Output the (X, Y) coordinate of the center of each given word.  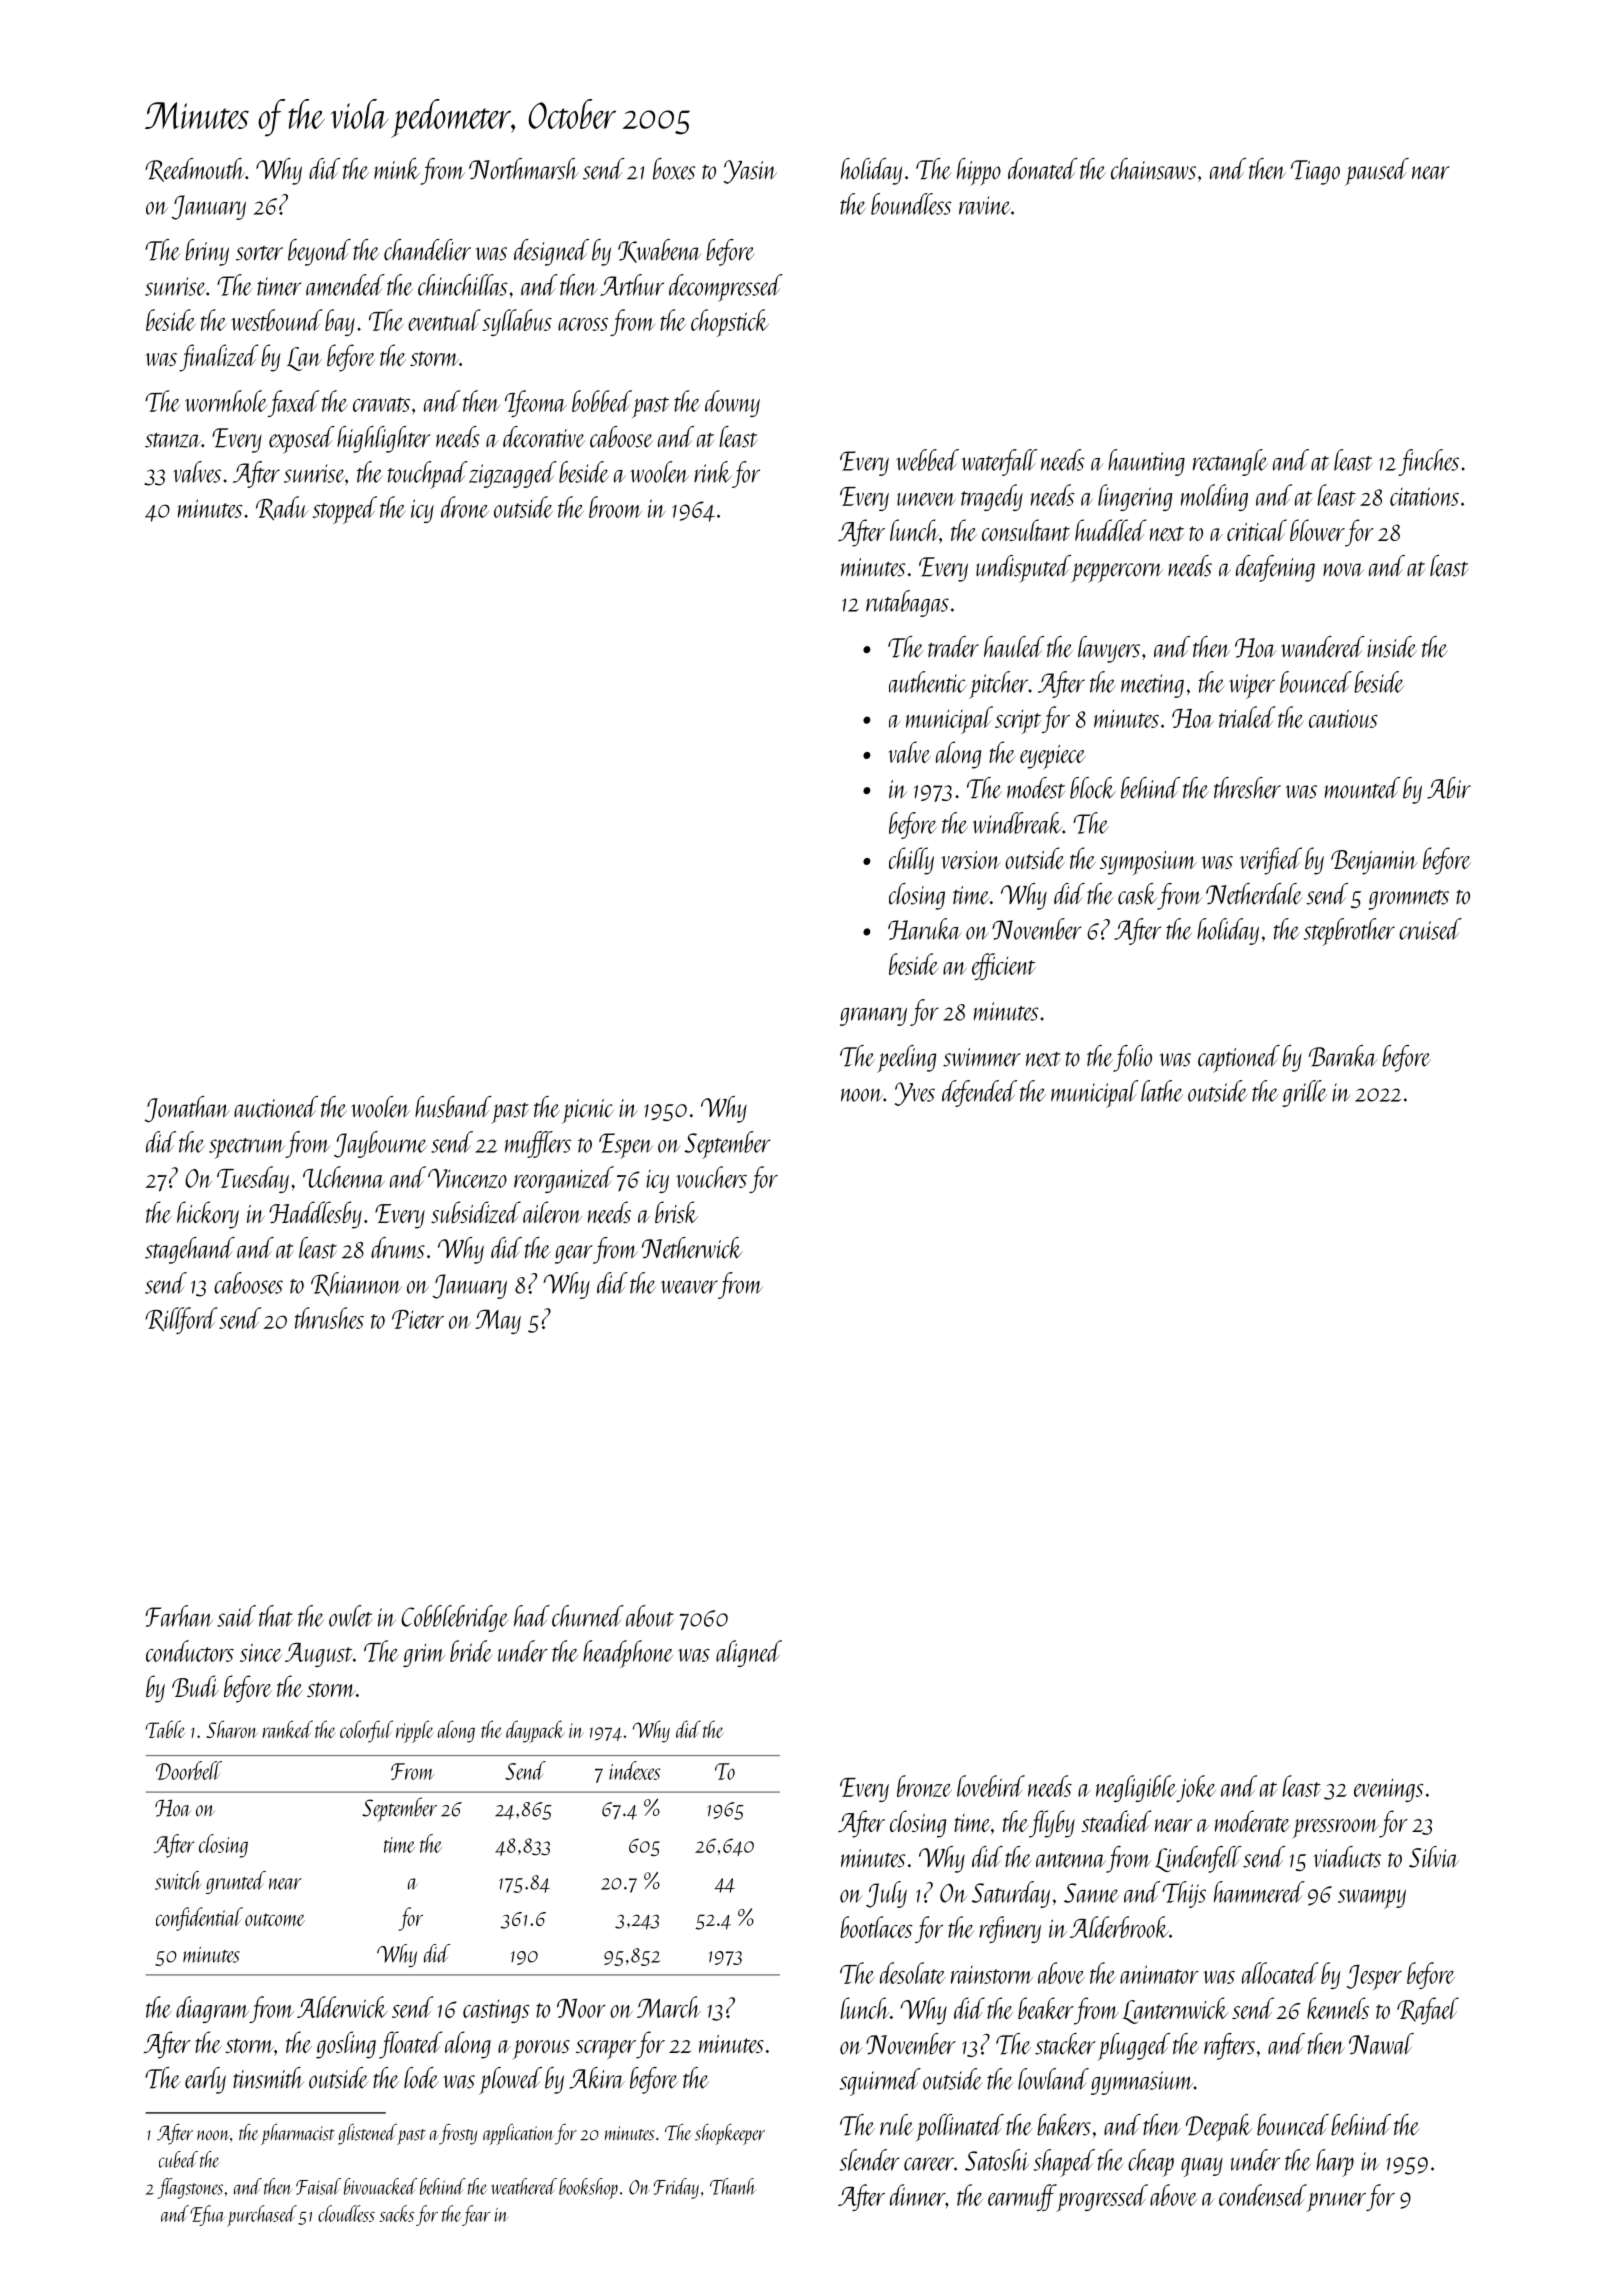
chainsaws (1153, 169)
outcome (275, 1919)
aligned (749, 1653)
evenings (1389, 1790)
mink (397, 168)
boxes (674, 169)
